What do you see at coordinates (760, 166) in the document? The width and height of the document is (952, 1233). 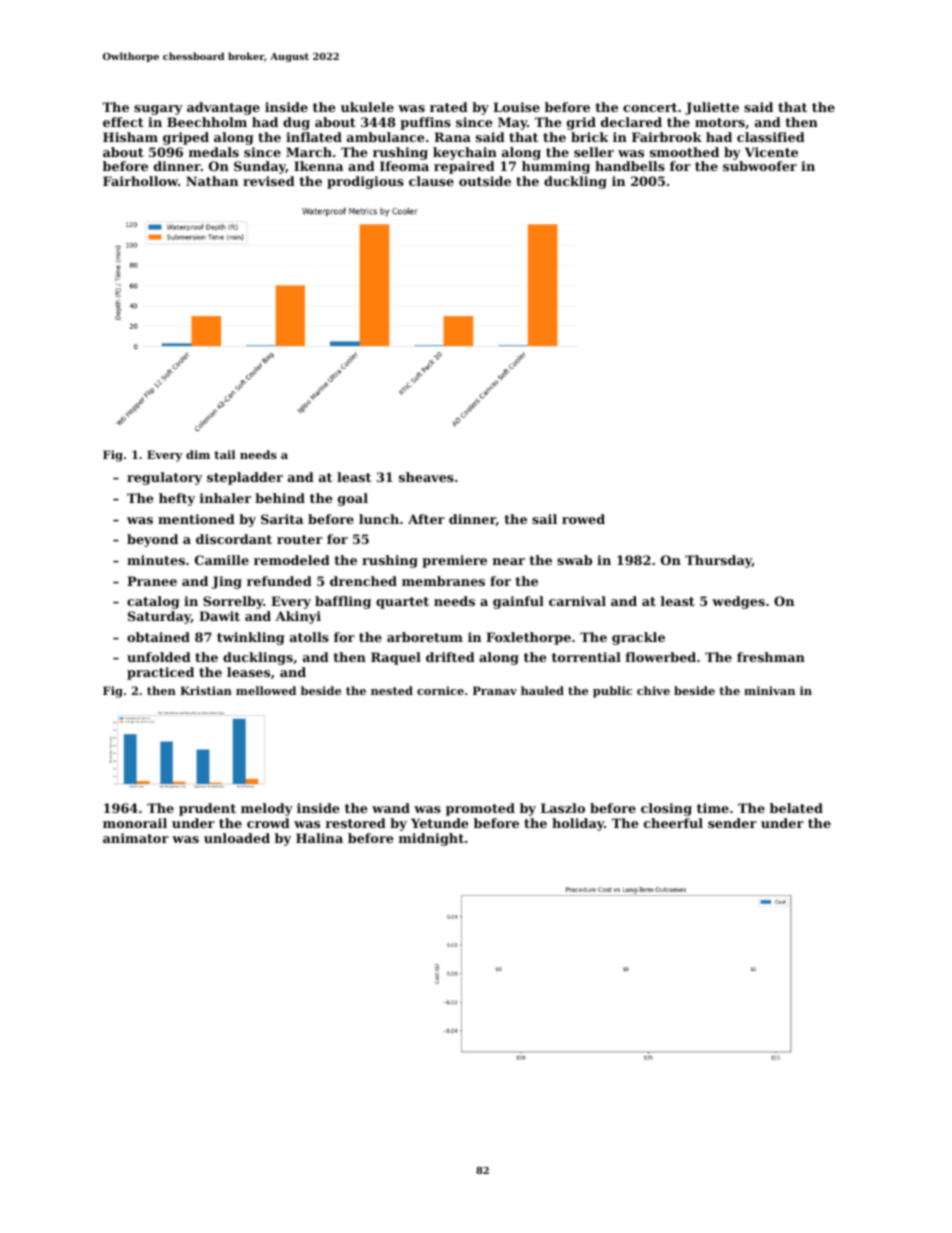 I see `subwoofer` at bounding box center [760, 166].
